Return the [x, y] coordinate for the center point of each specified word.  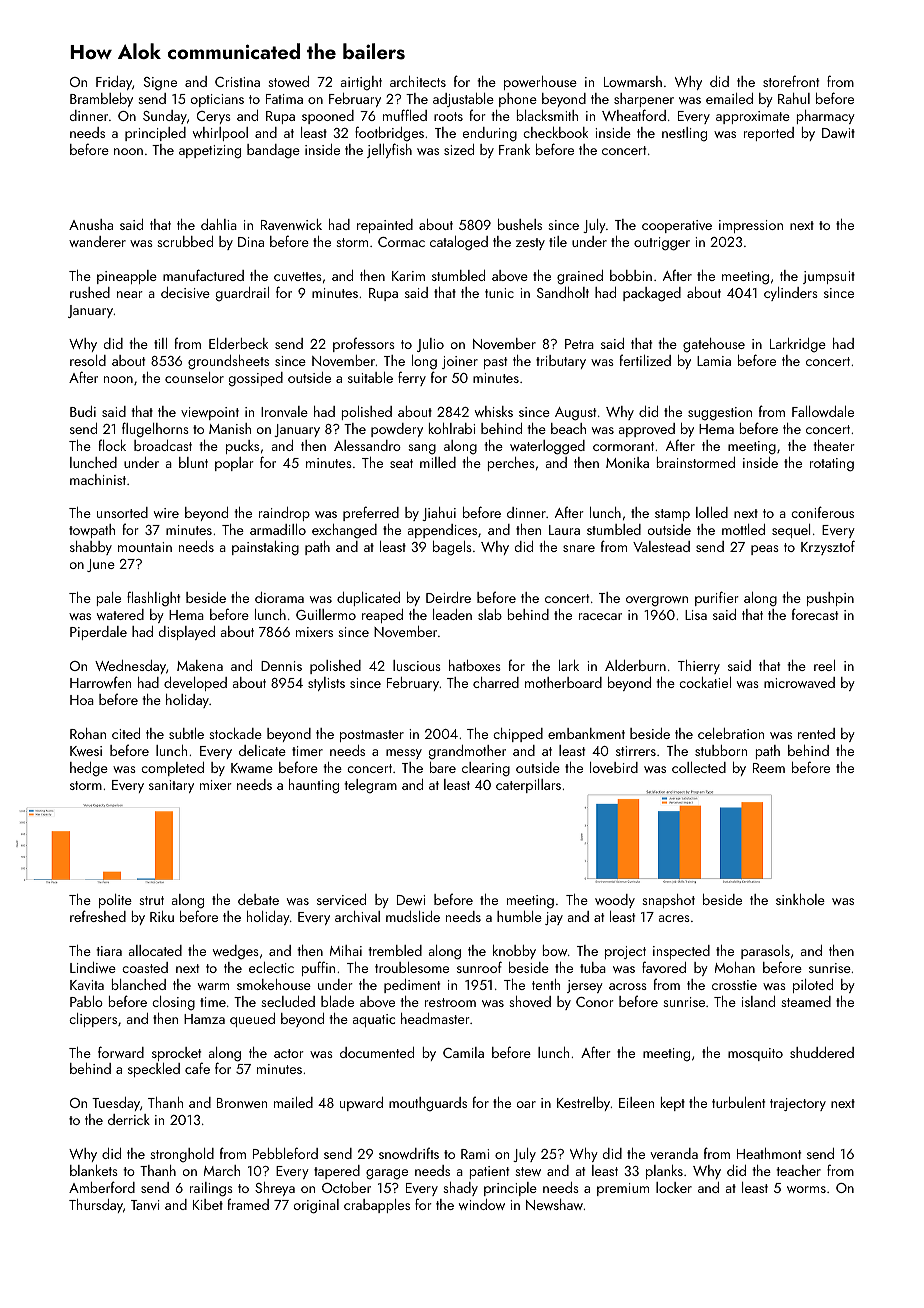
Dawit [838, 133]
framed [248, 1204]
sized [459, 149]
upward [361, 1104]
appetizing [210, 152]
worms [806, 1189]
